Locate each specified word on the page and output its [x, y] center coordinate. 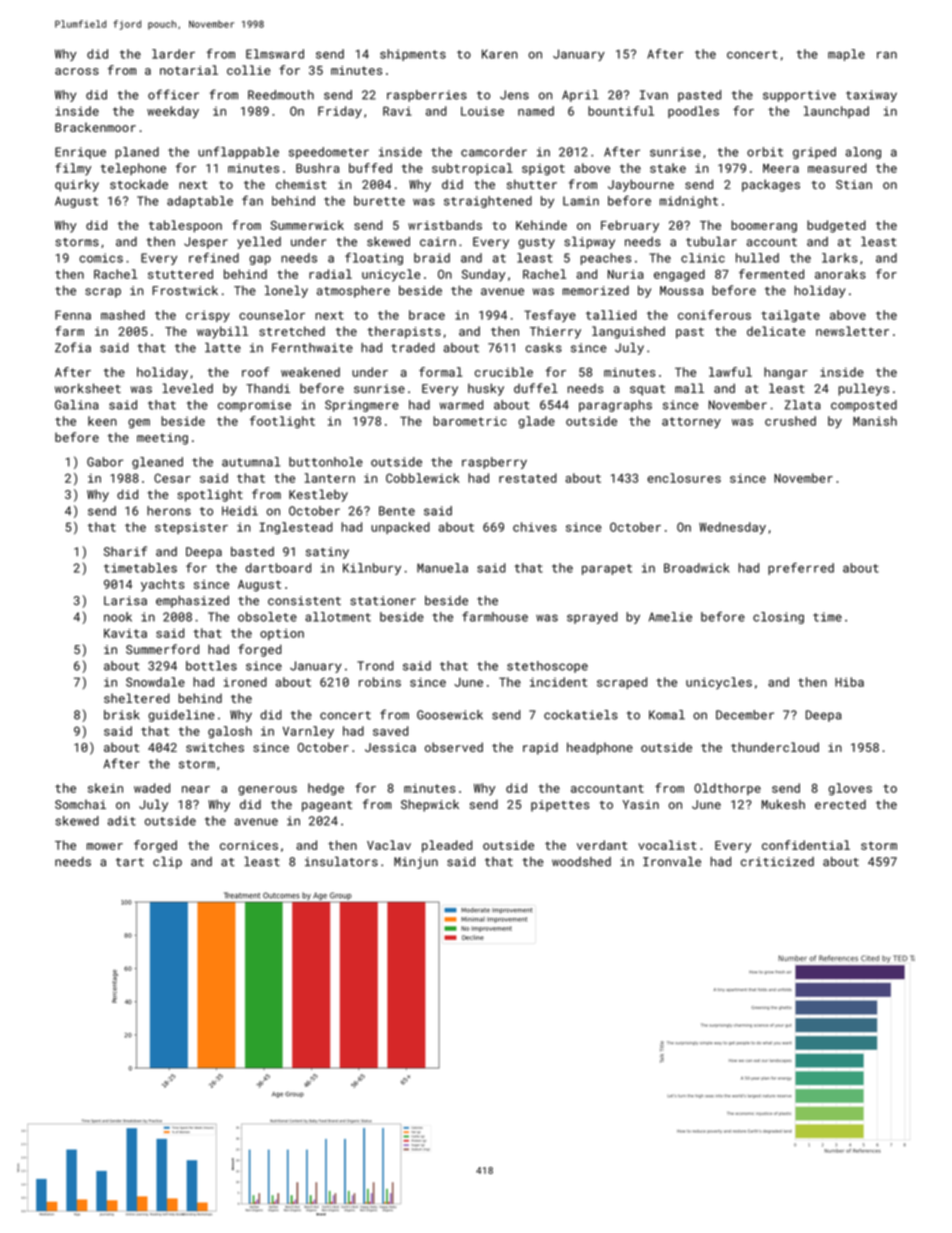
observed [454, 747]
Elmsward [275, 54]
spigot [543, 170]
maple [846, 55]
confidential [806, 845]
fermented [771, 274]
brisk [122, 715]
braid [432, 258]
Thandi [268, 388]
